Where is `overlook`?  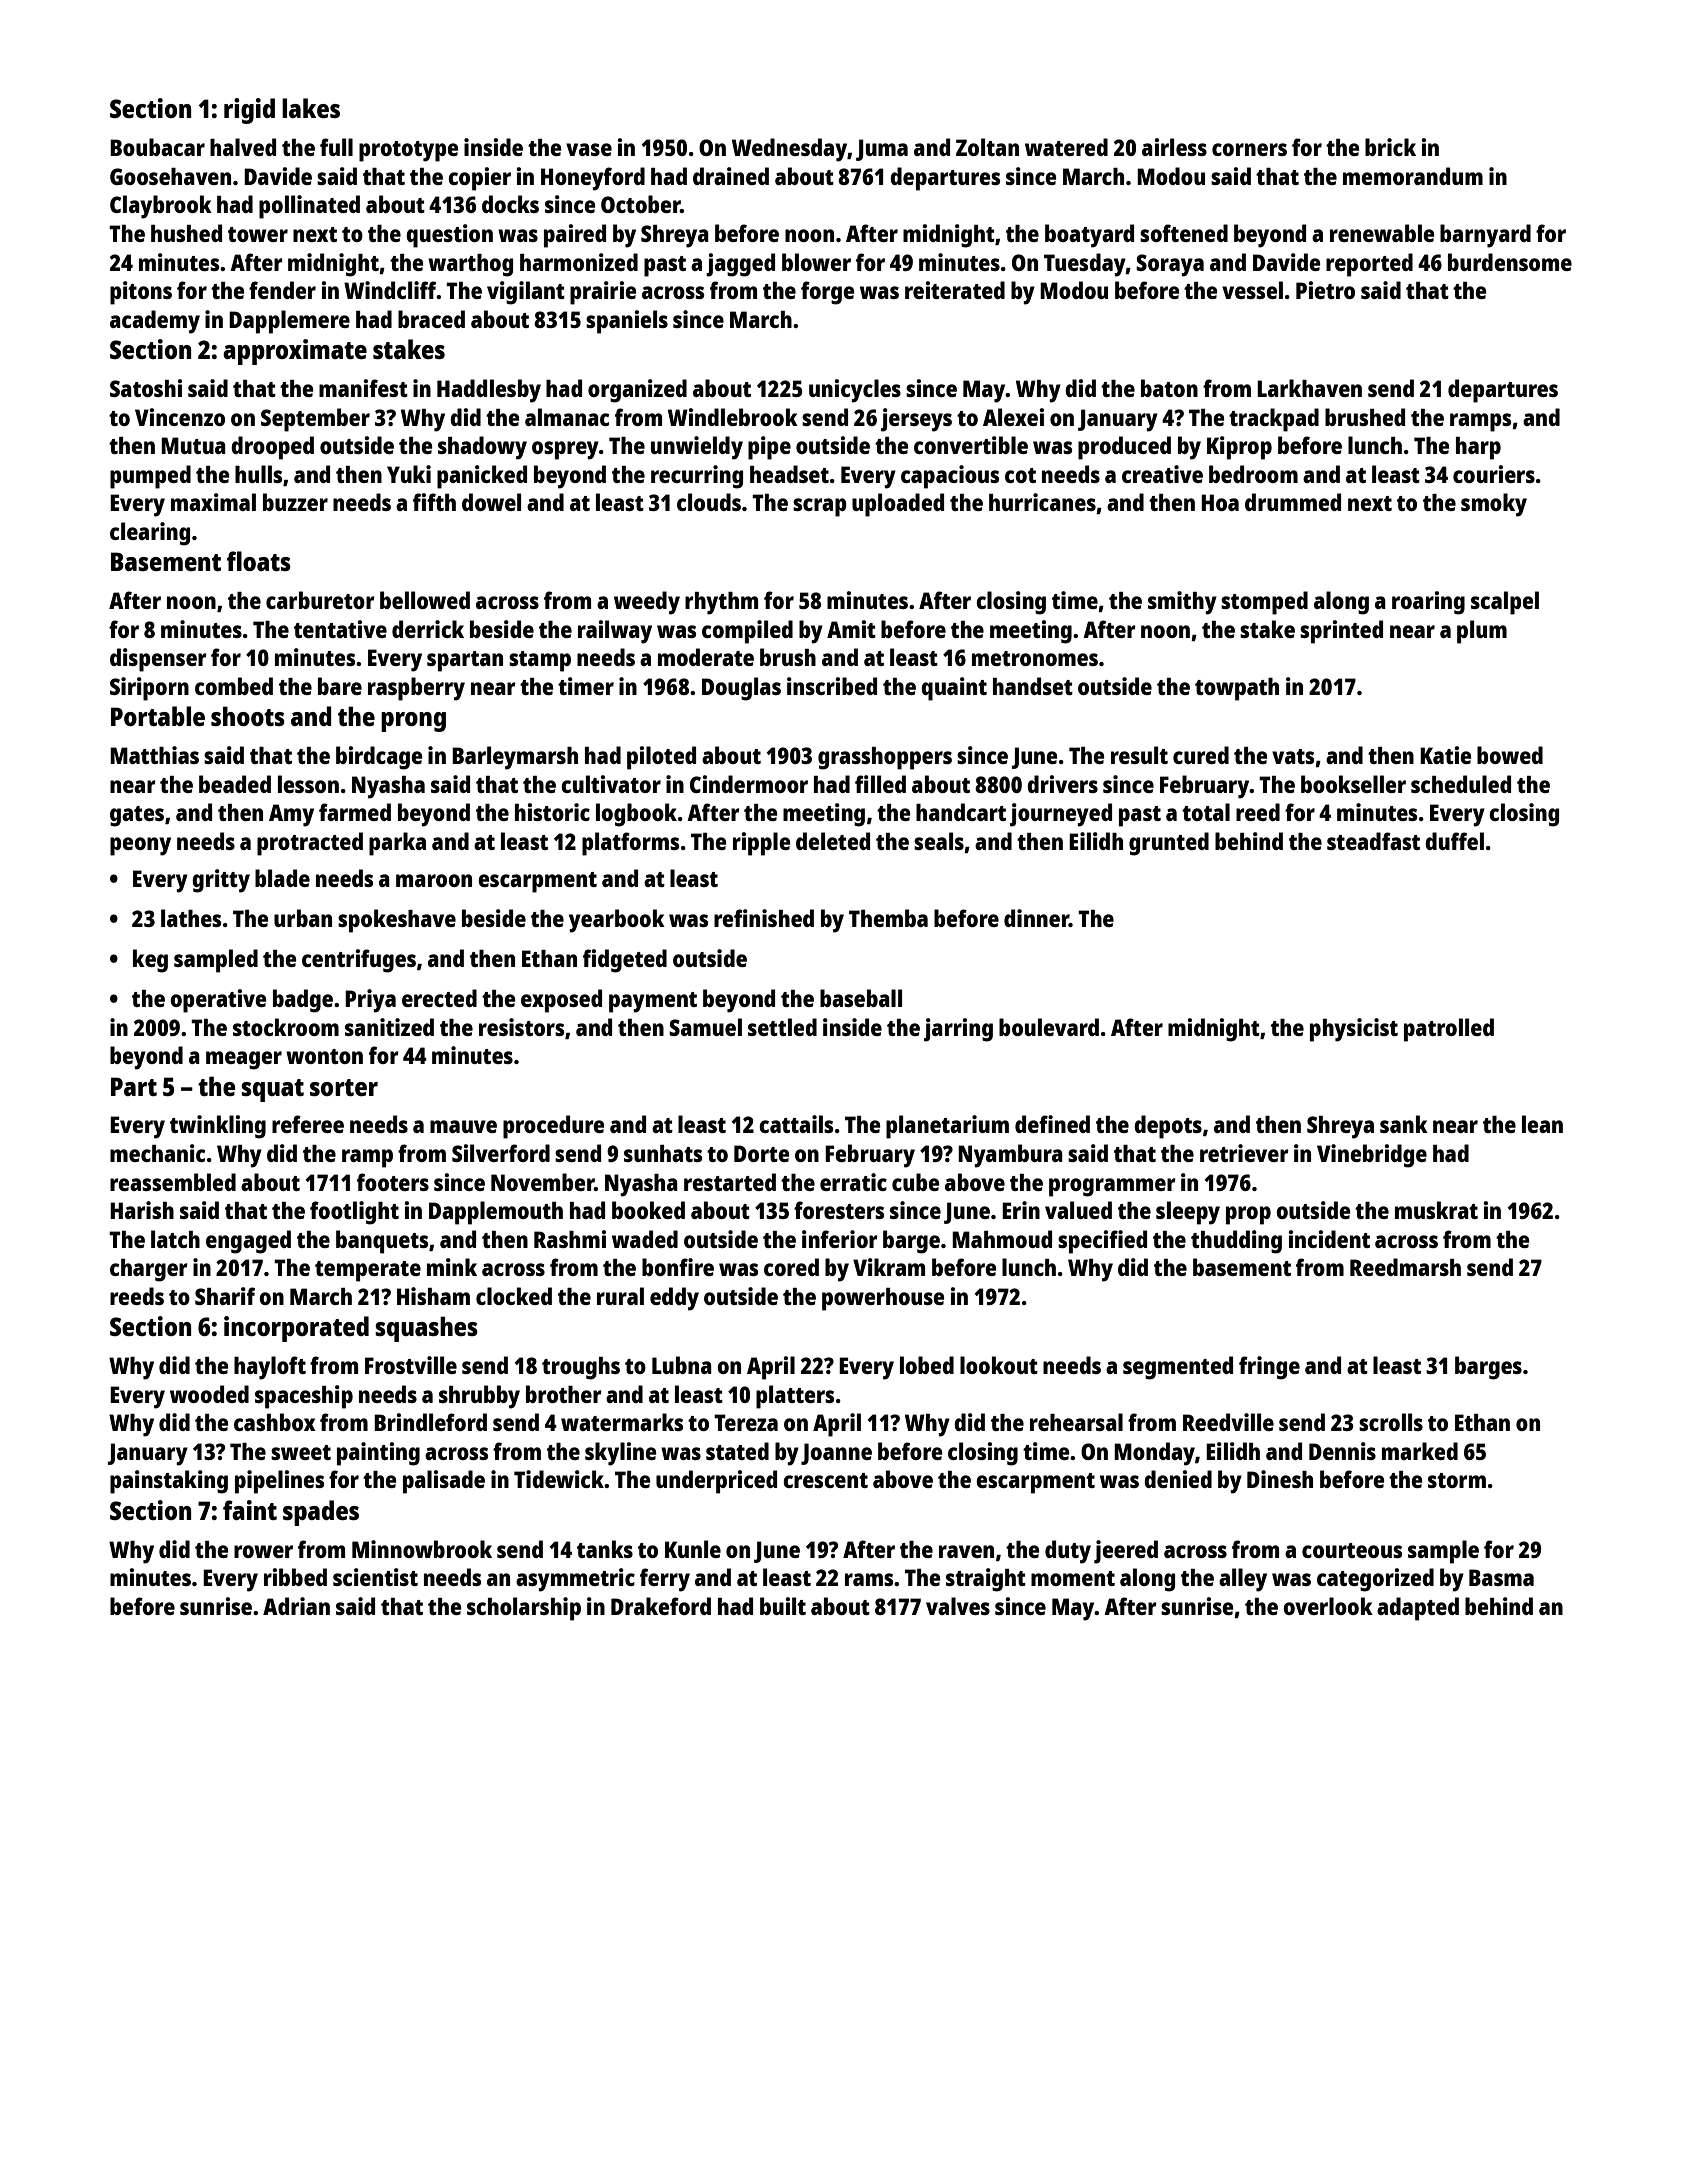
overlook is located at coordinates (1328, 1606).
